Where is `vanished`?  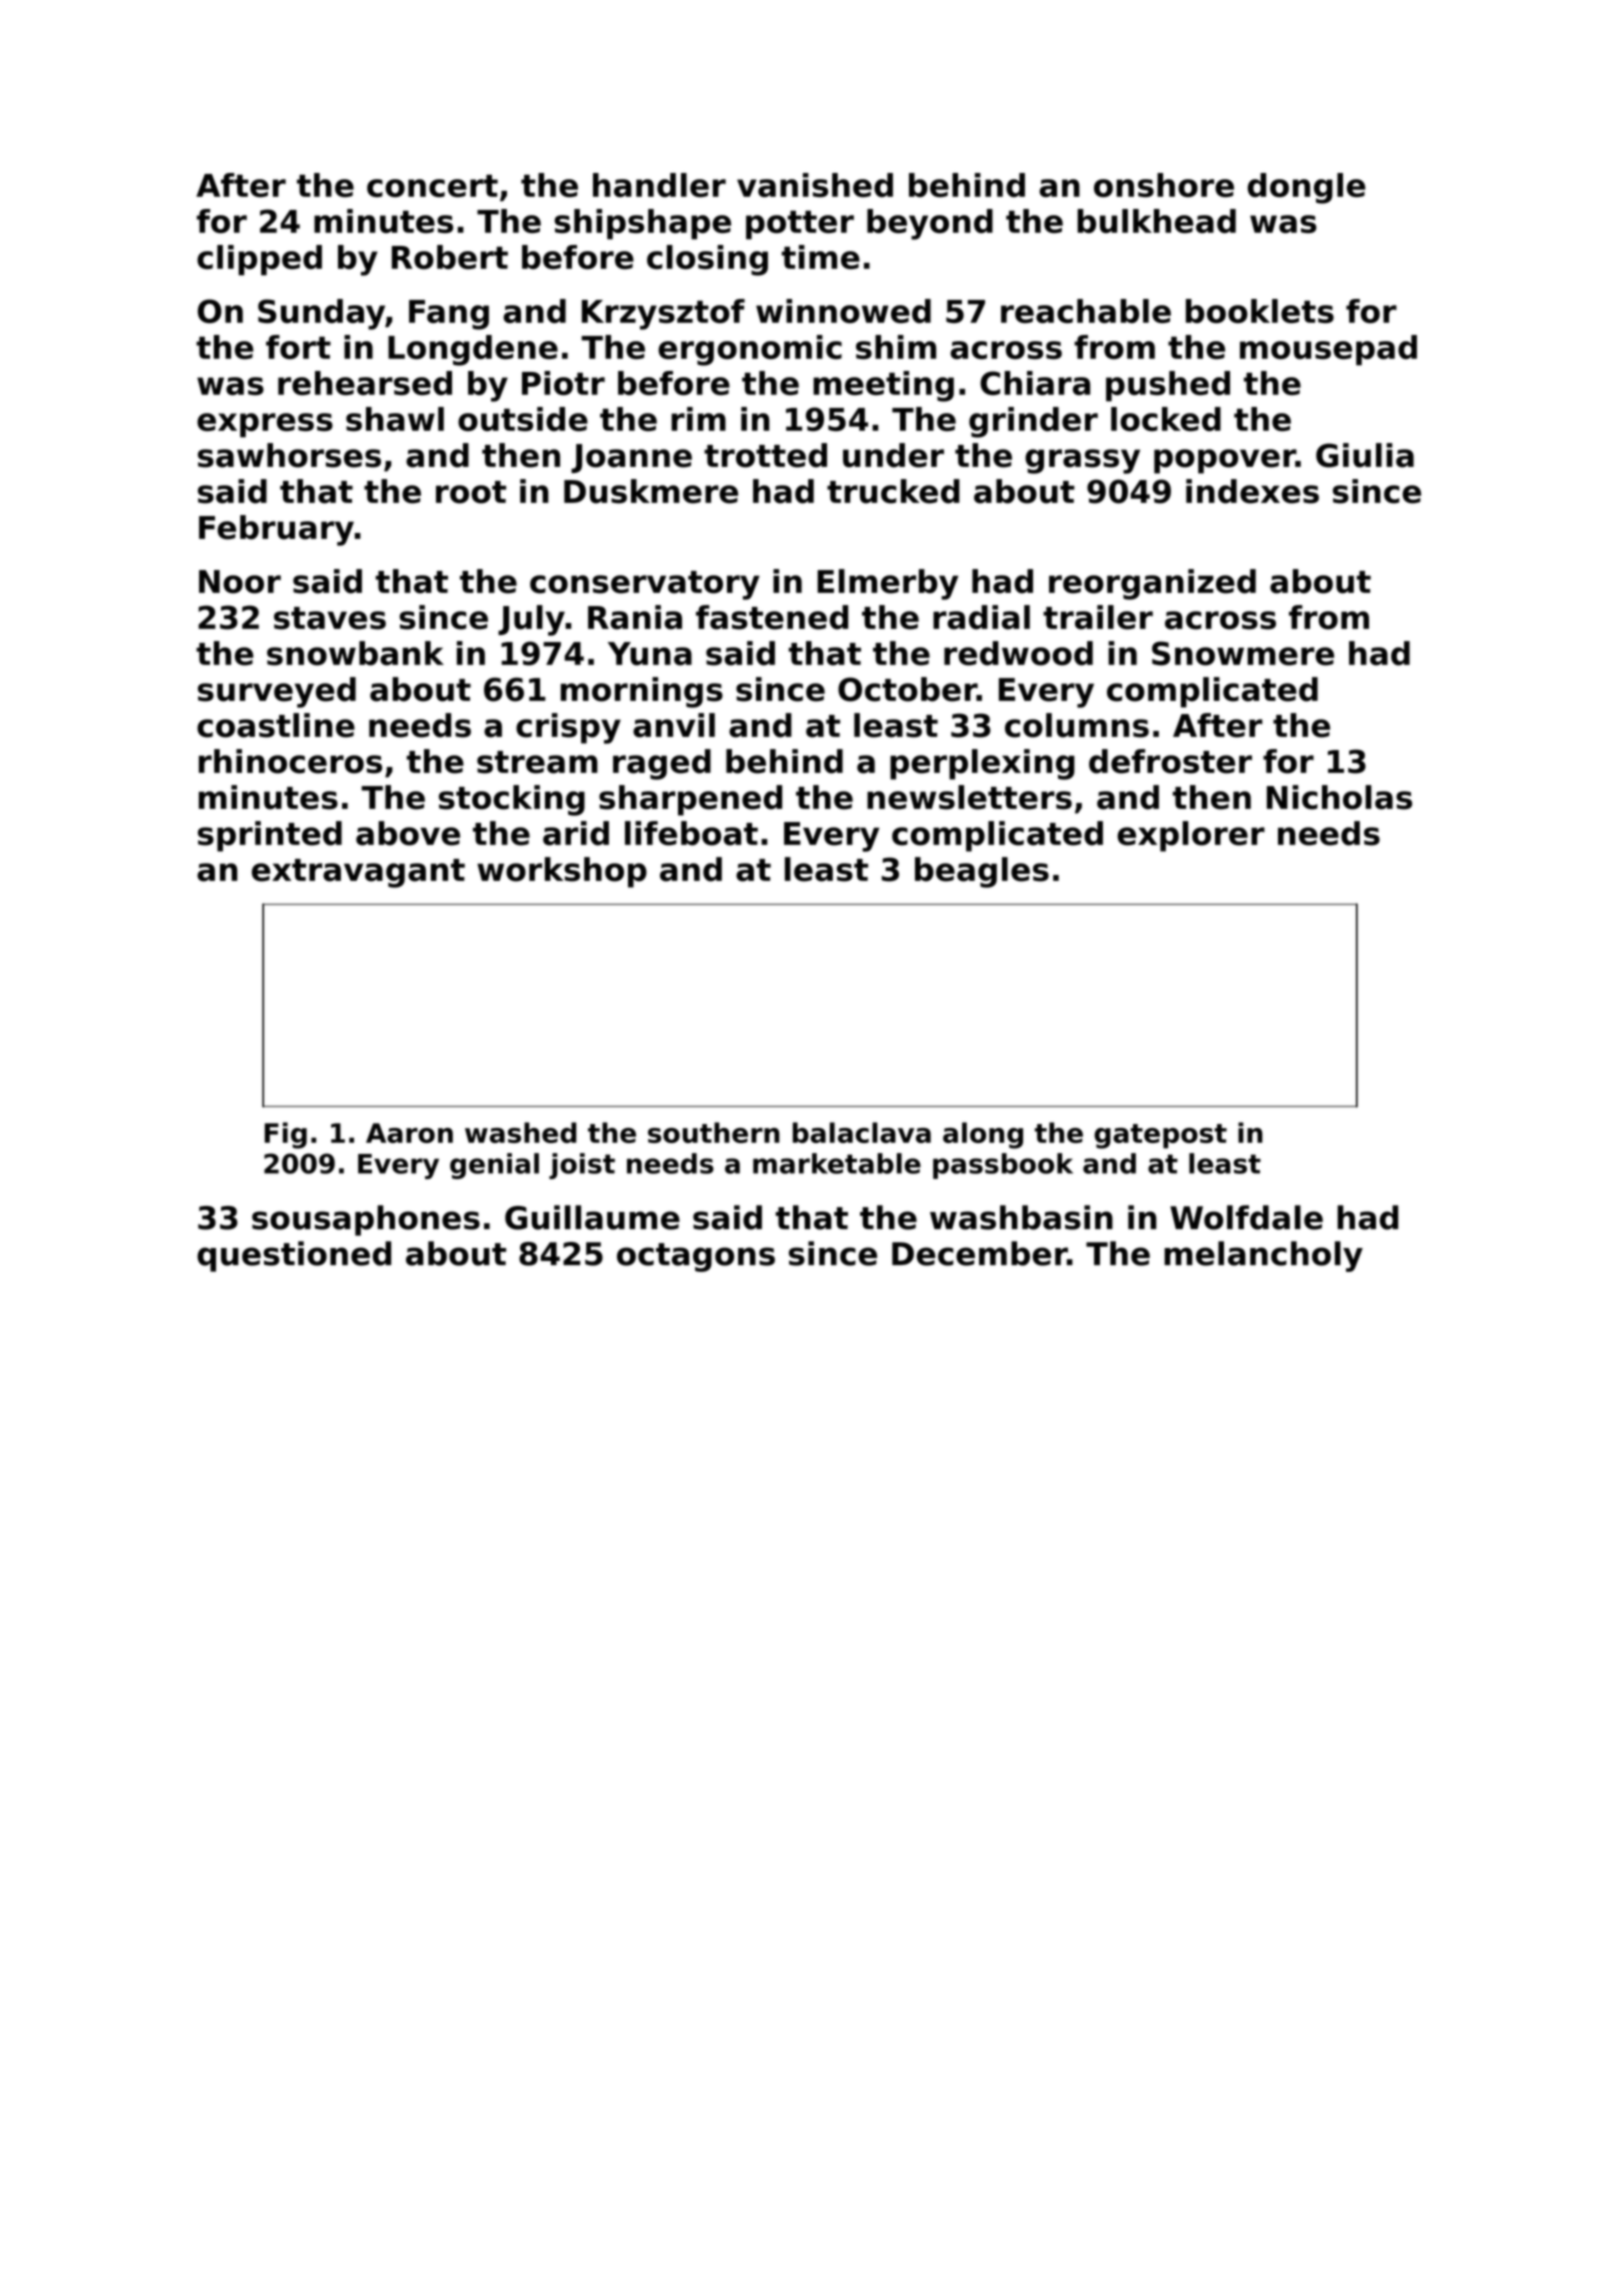 vanished is located at coordinates (815, 185).
